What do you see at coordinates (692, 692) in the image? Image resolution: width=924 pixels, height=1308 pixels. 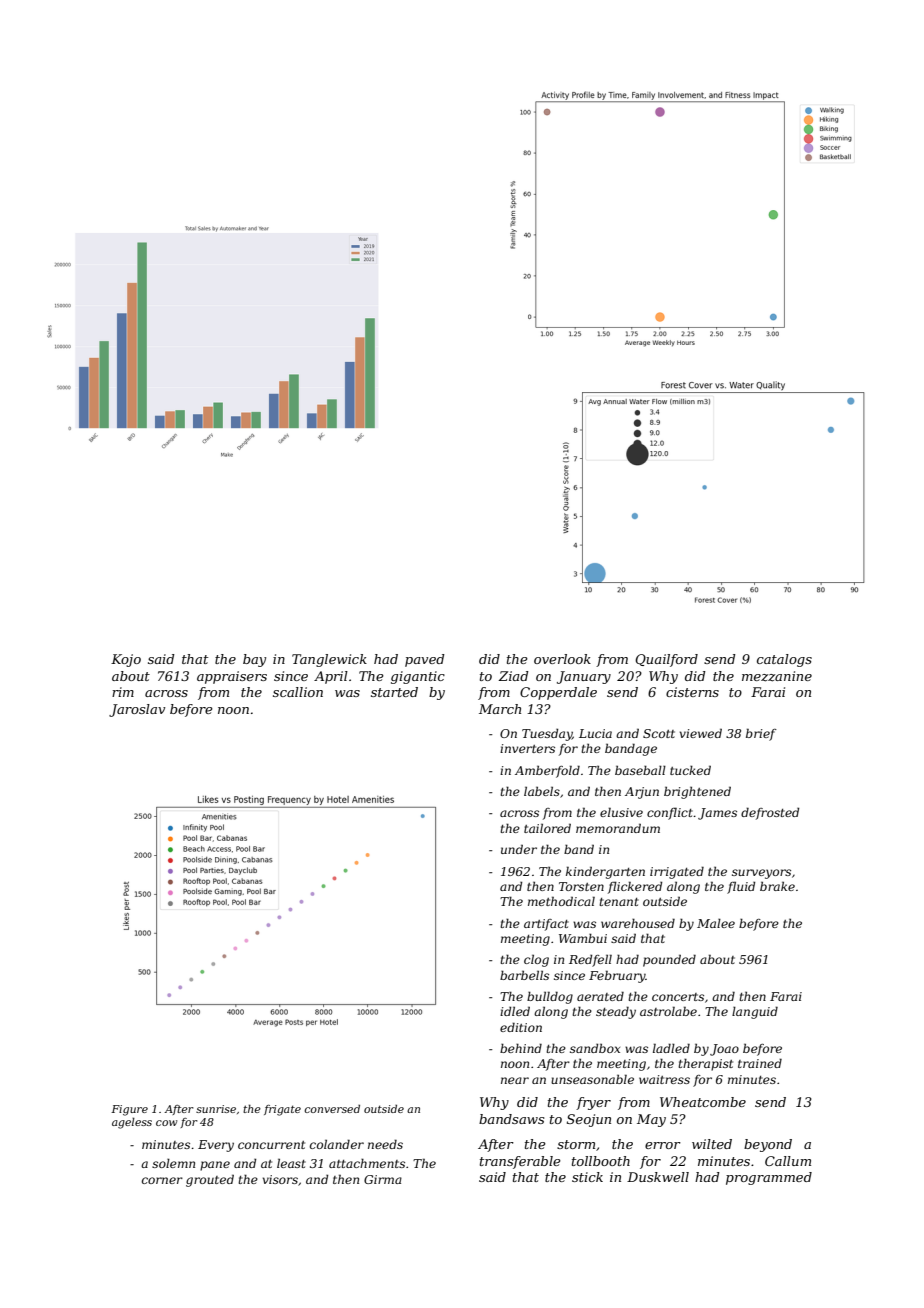 I see `cisterns` at bounding box center [692, 692].
